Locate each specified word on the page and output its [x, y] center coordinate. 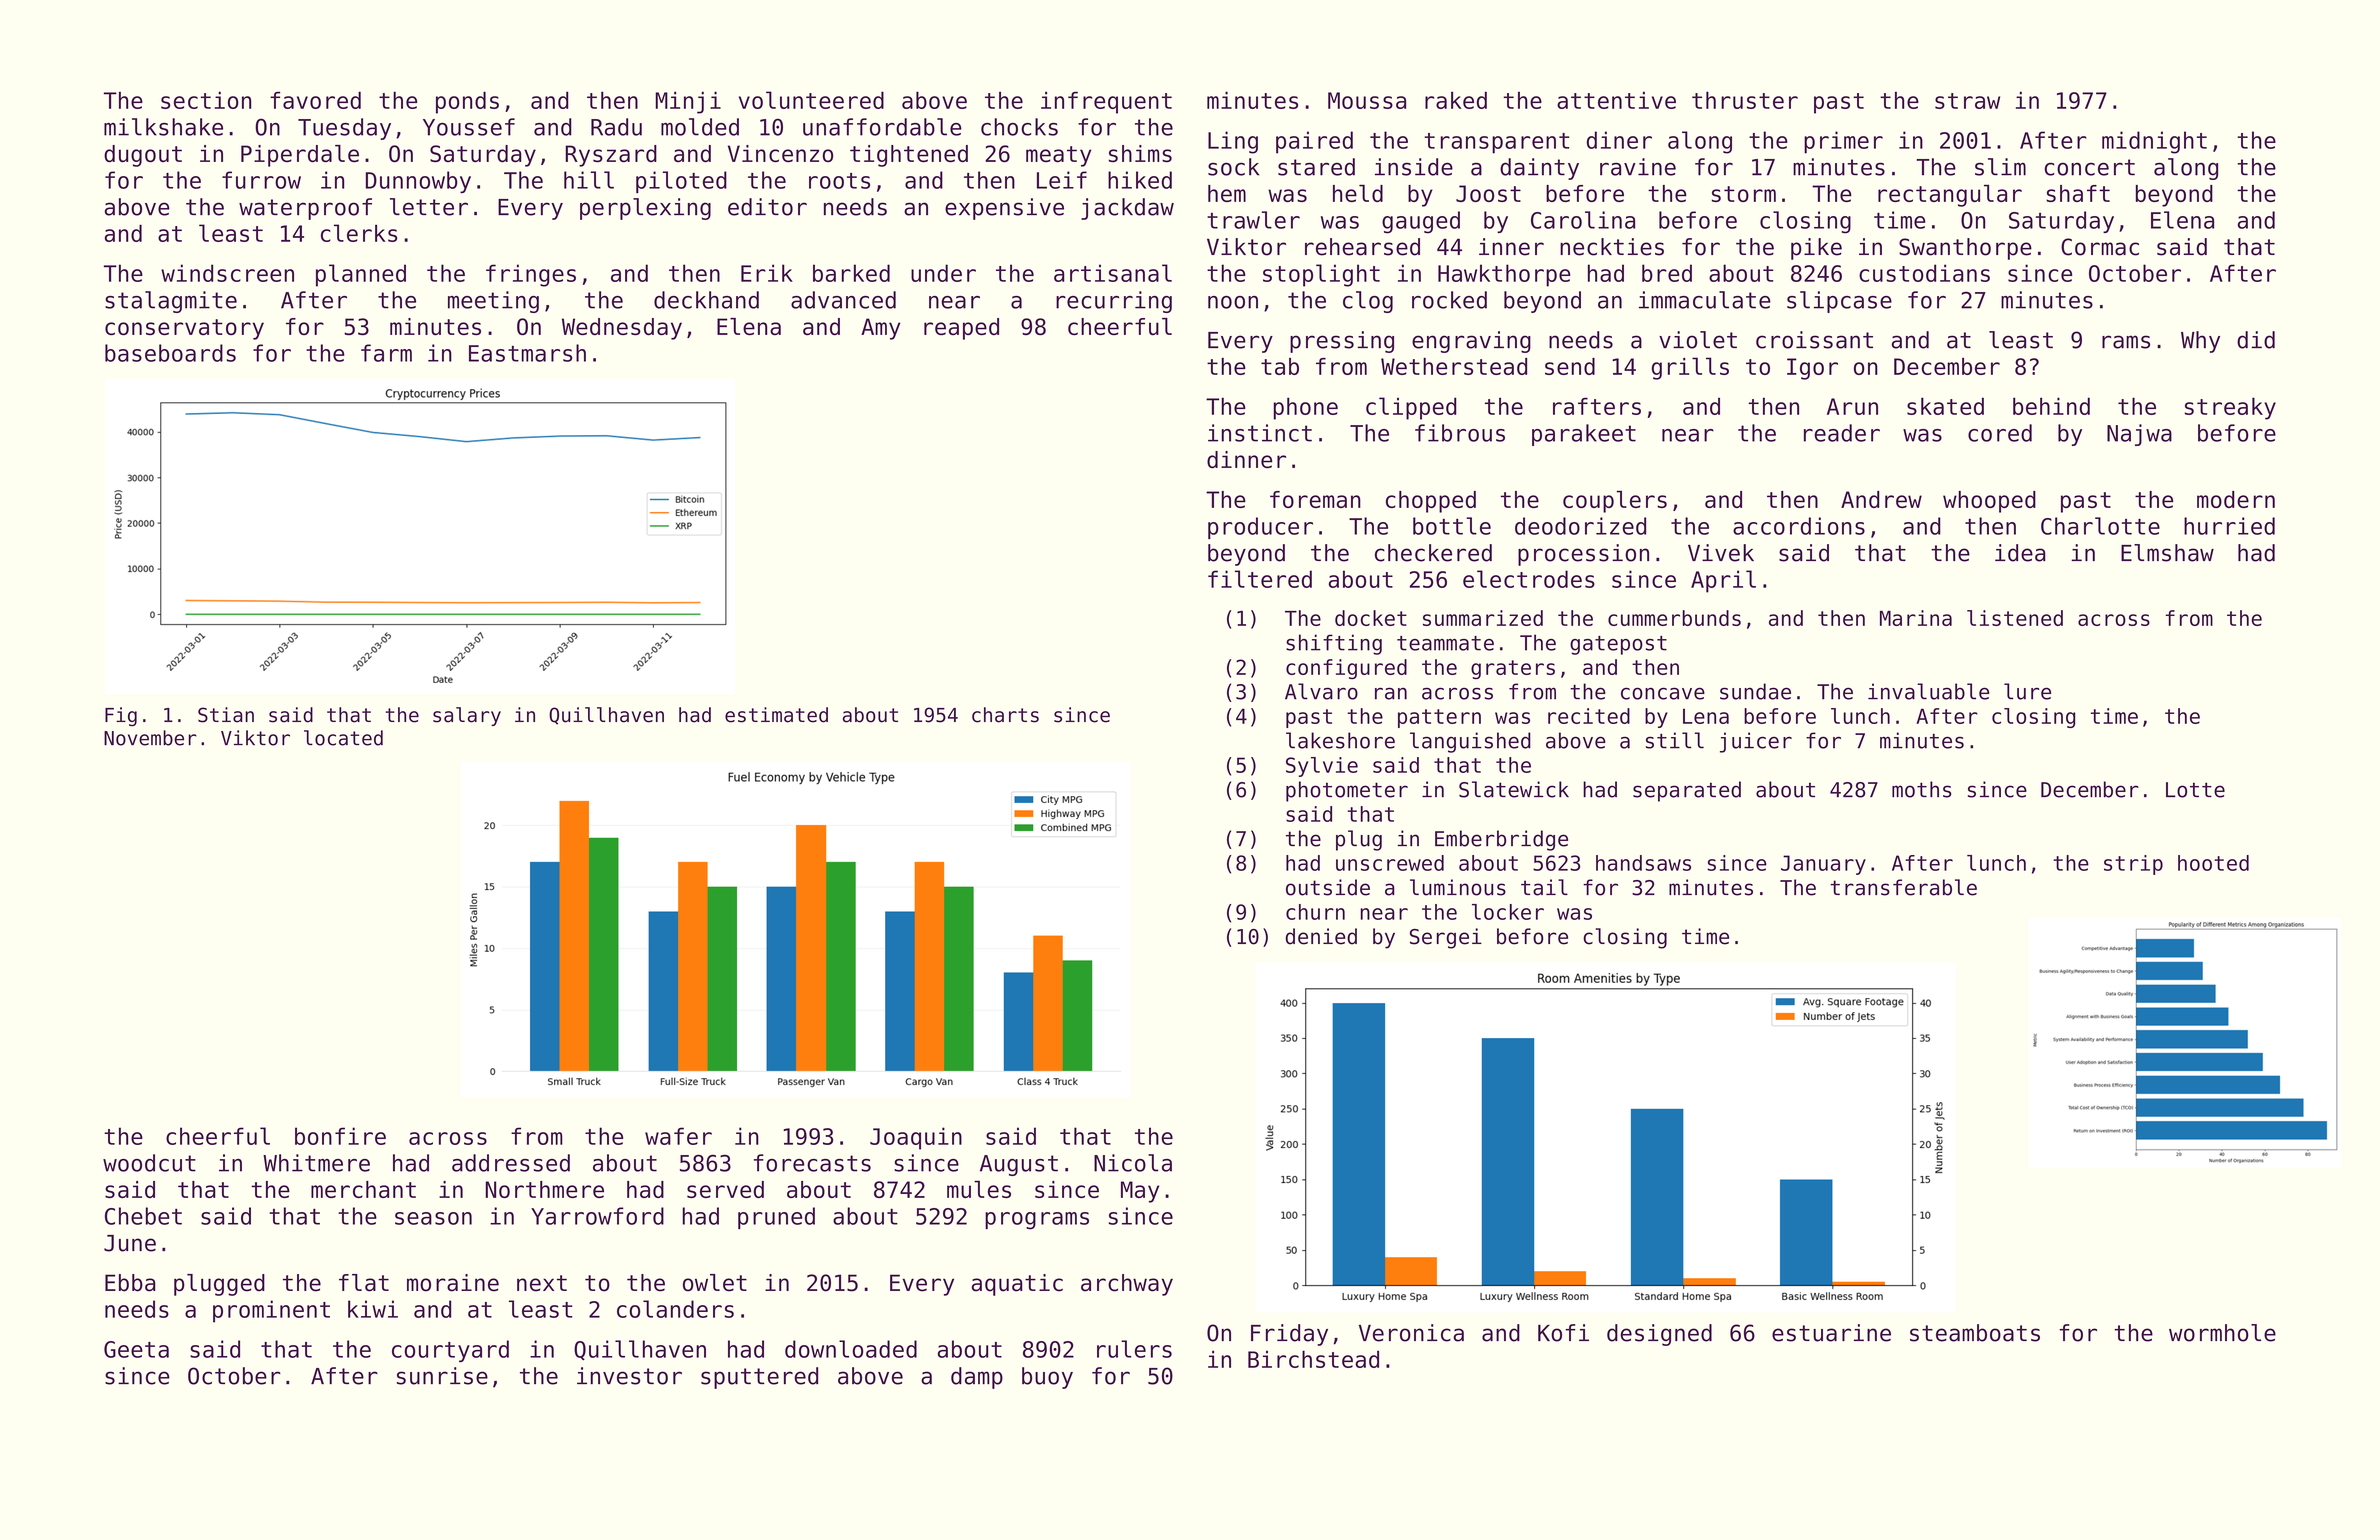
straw [1967, 101]
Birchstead [1313, 1359]
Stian [226, 715]
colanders [675, 1309]
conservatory [184, 329]
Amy [881, 329]
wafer [678, 1136]
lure [2027, 691]
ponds [467, 102]
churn [1315, 912]
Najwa [2139, 435]
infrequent [1106, 102]
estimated [776, 715]
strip [2133, 865]
